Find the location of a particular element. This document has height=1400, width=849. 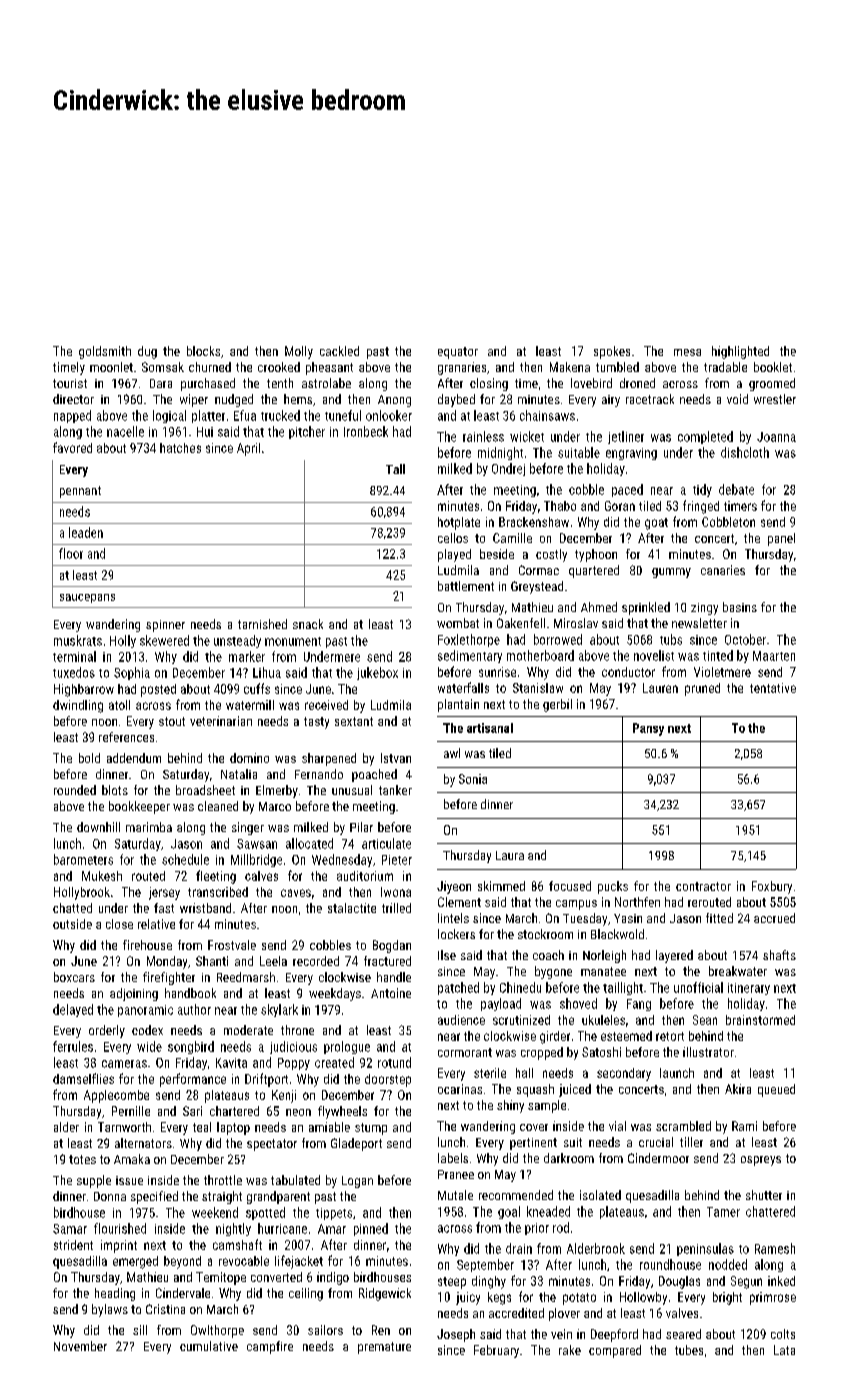

stalactite is located at coordinates (352, 908).
